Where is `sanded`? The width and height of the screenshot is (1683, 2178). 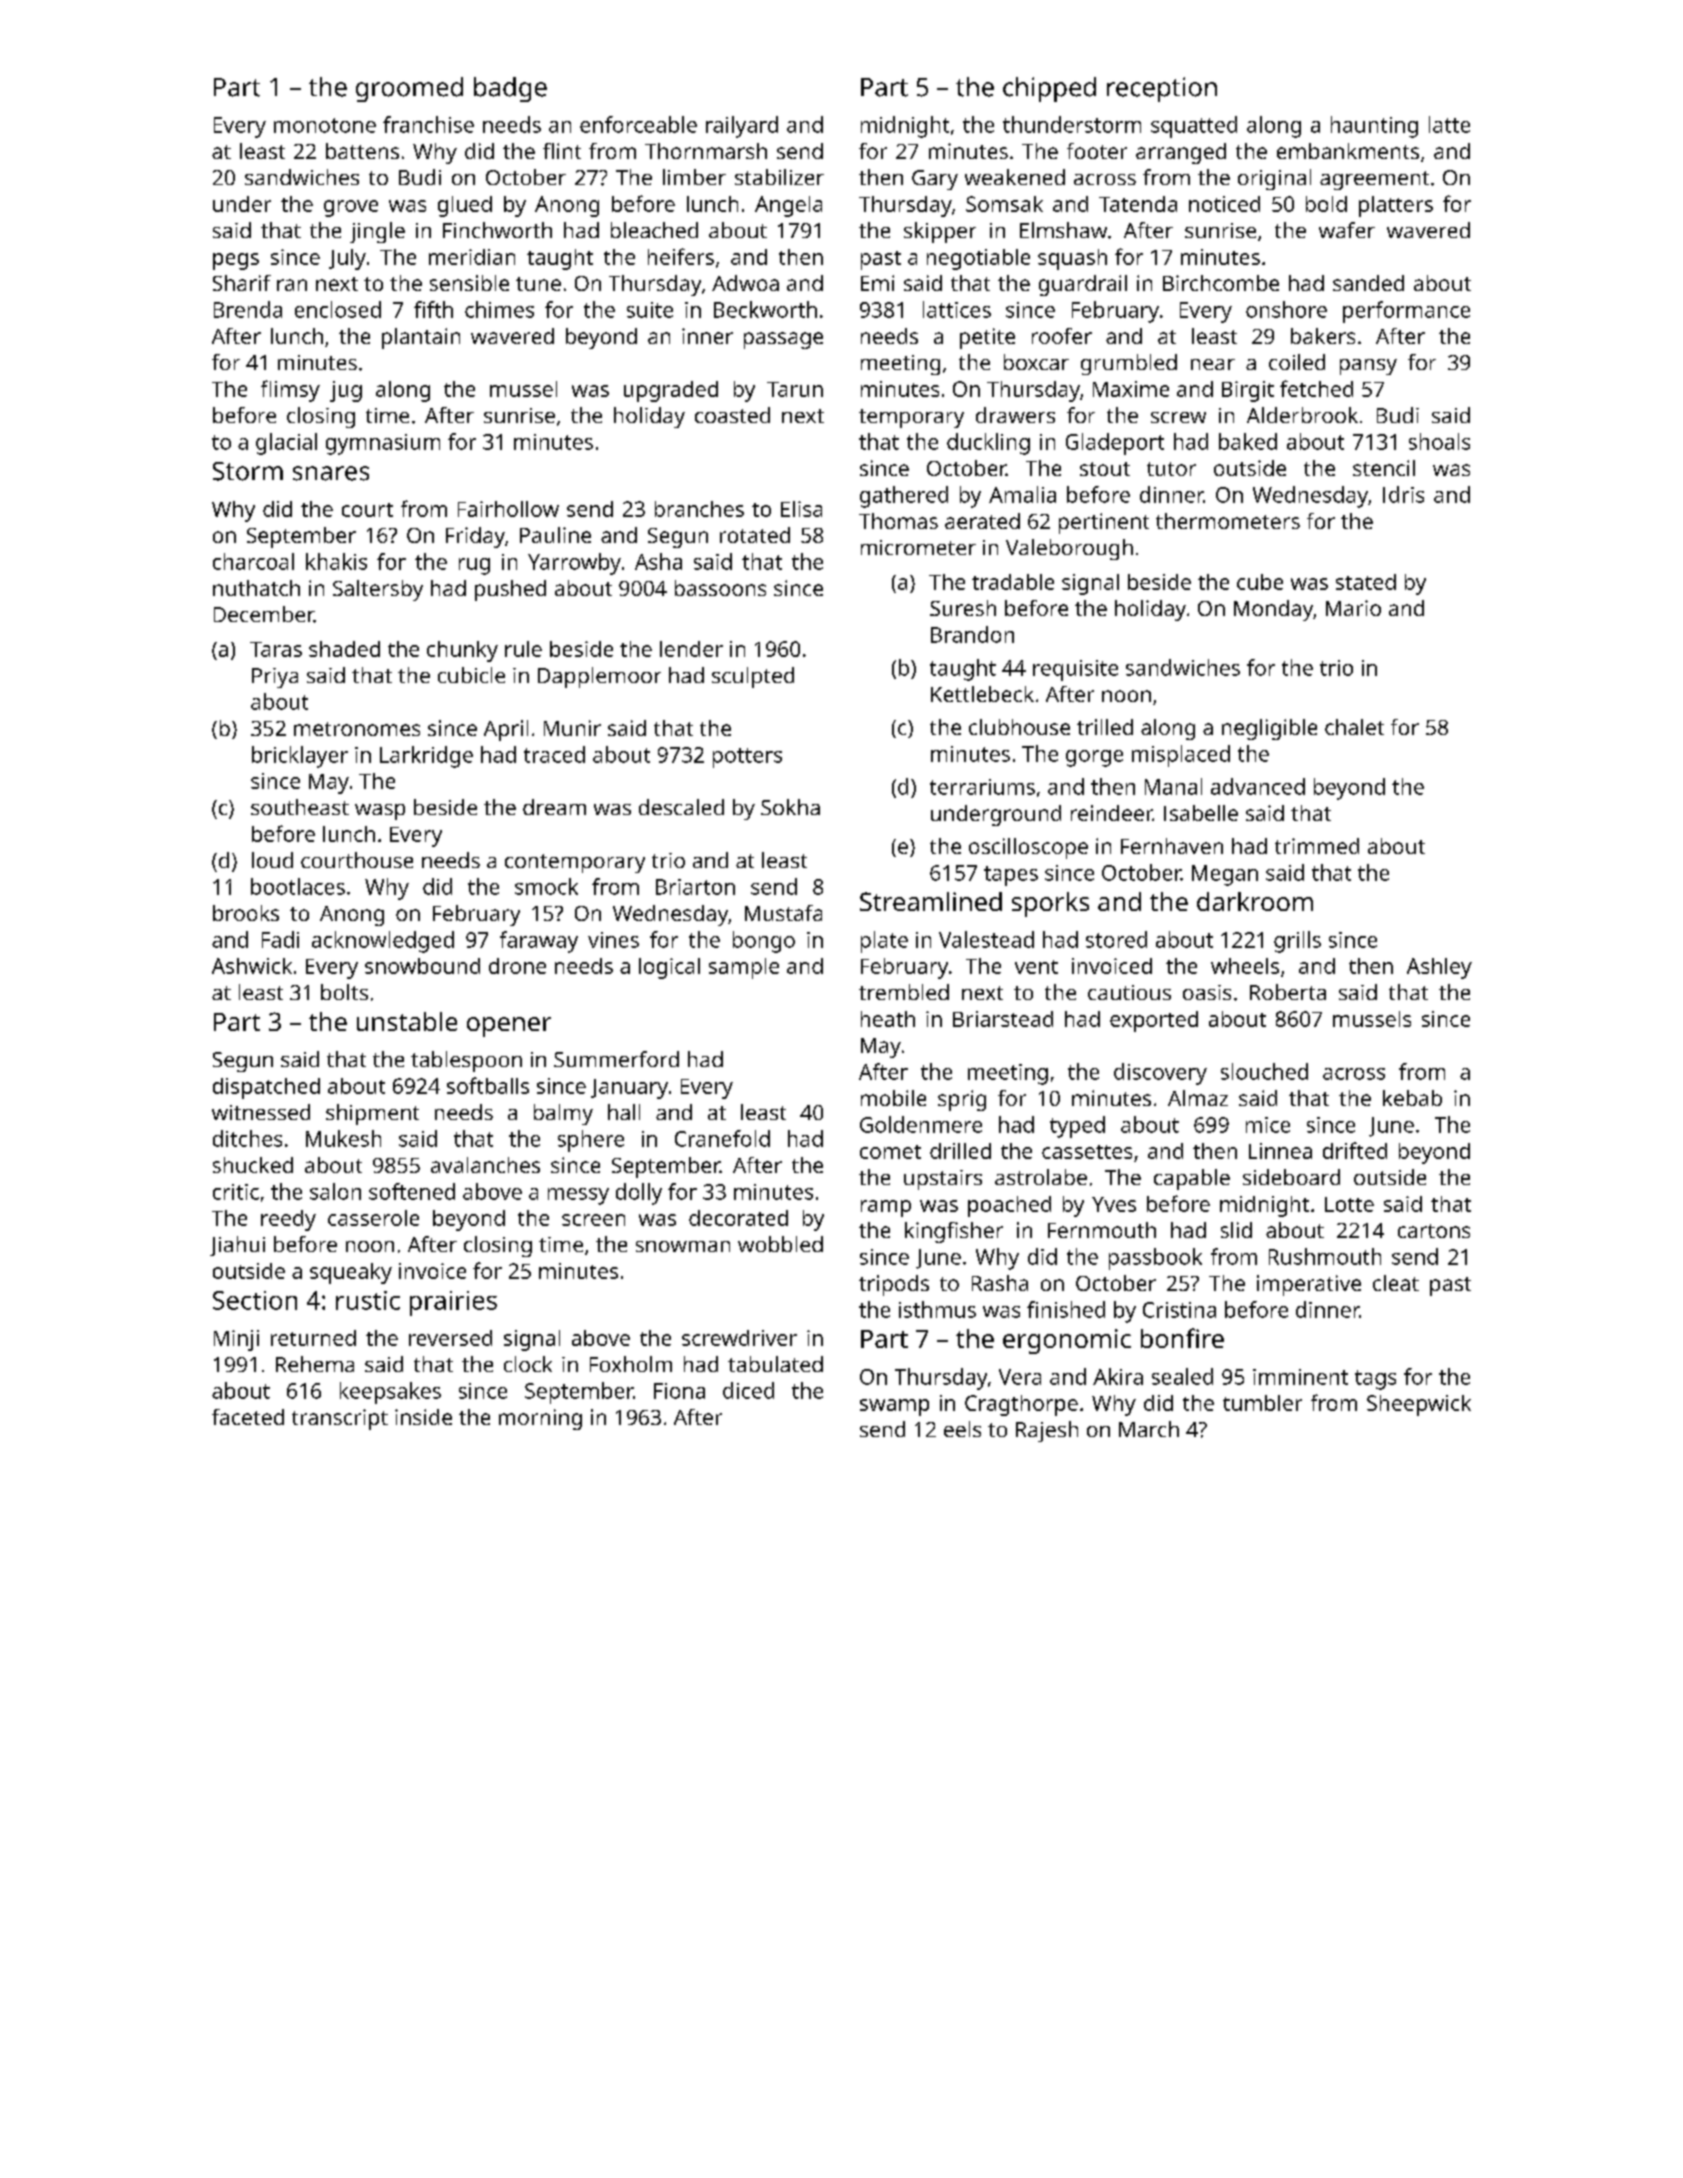 sanded is located at coordinates (1368, 283).
